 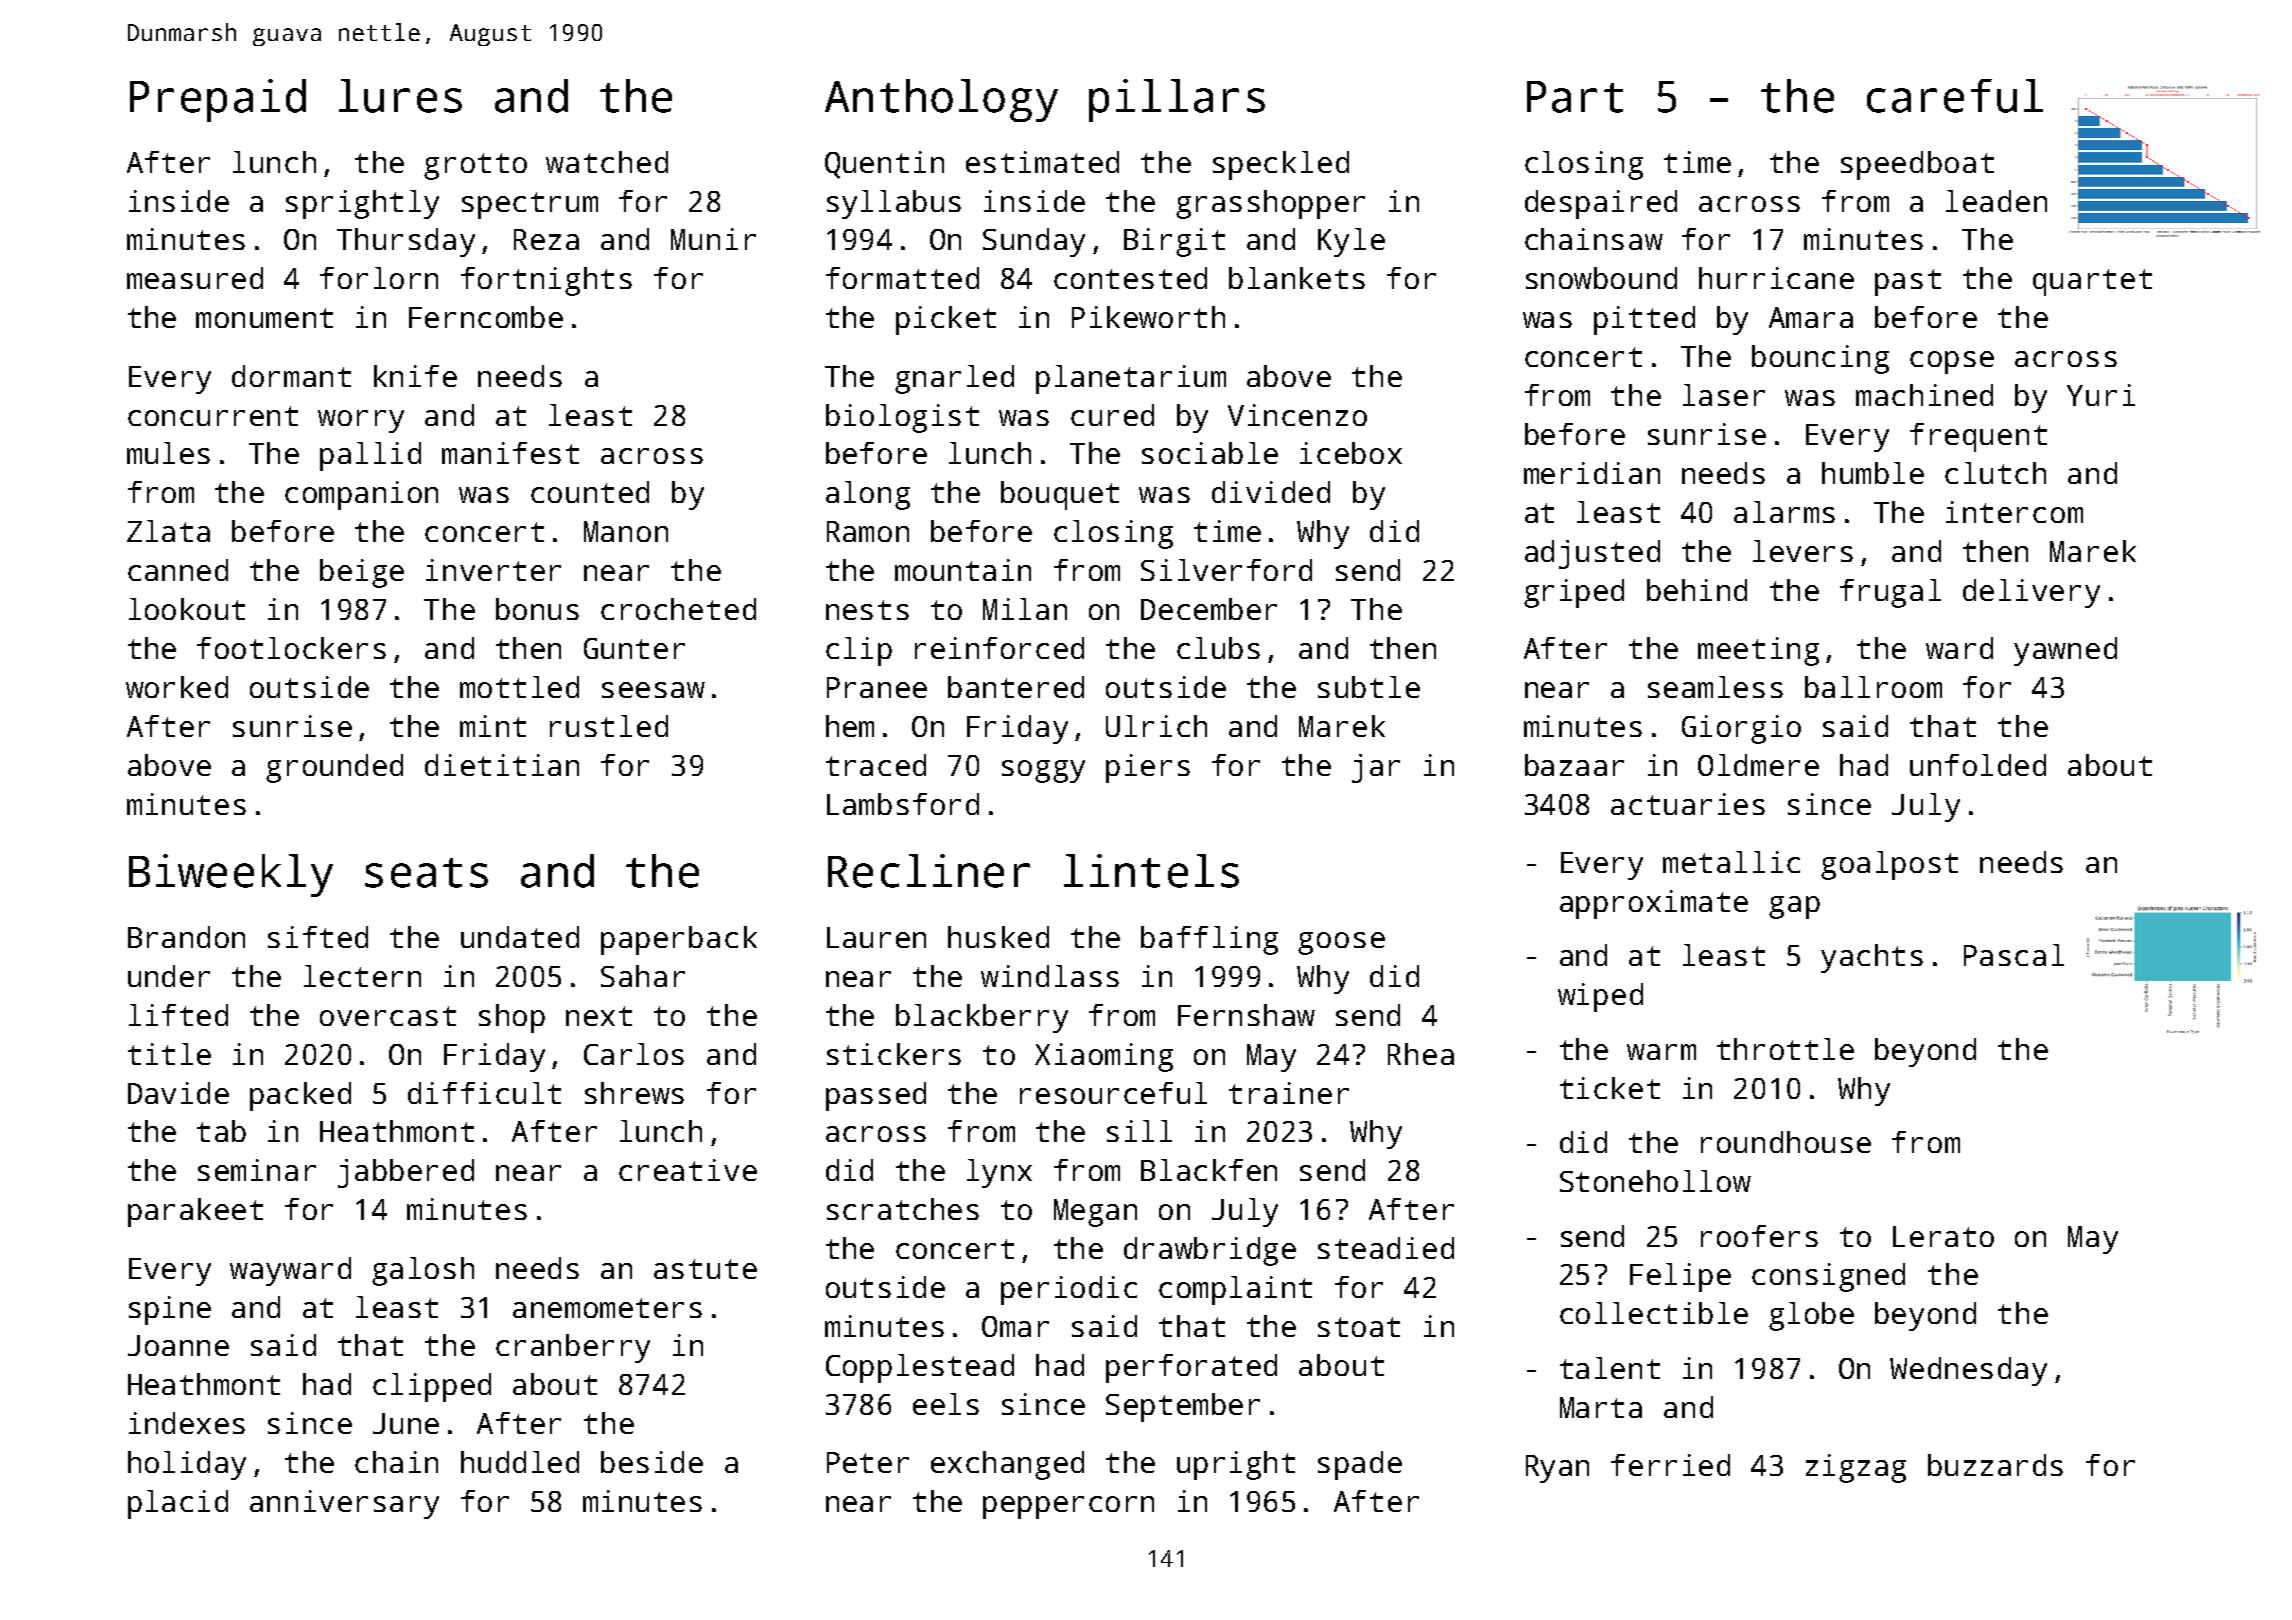 I want to click on mottled, so click(x=519, y=687).
